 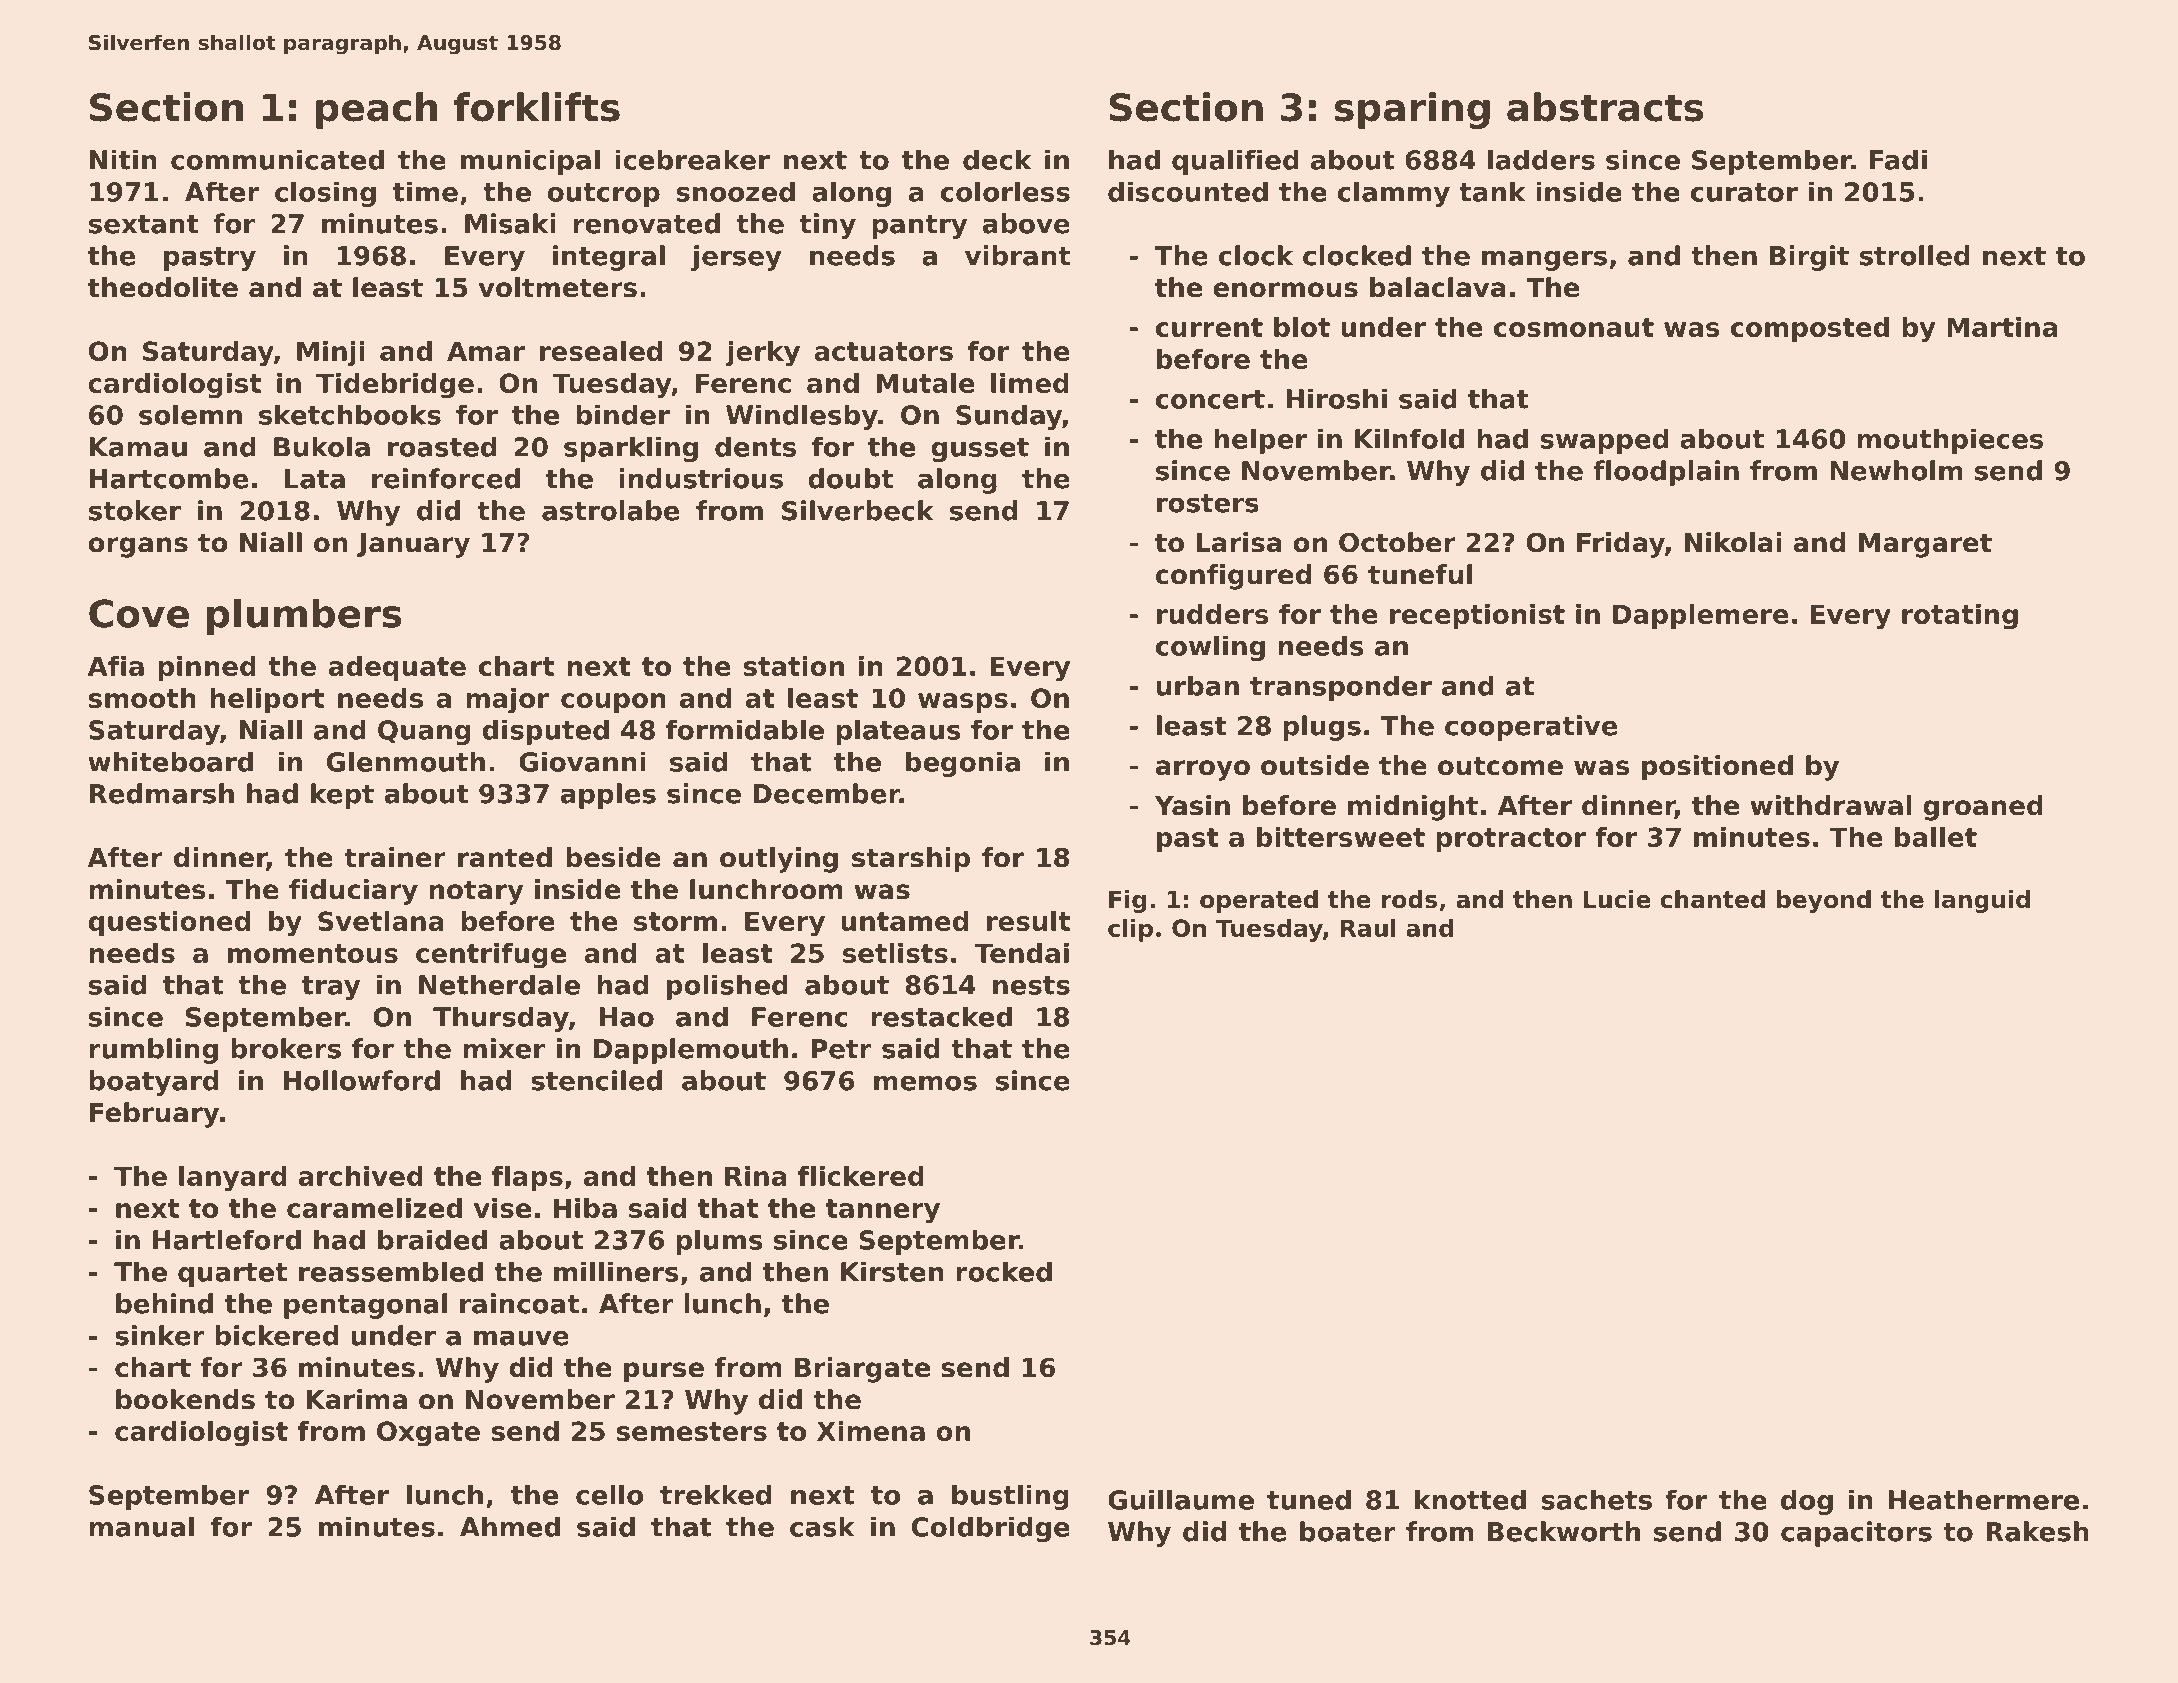 I want to click on manual, so click(x=141, y=1526).
